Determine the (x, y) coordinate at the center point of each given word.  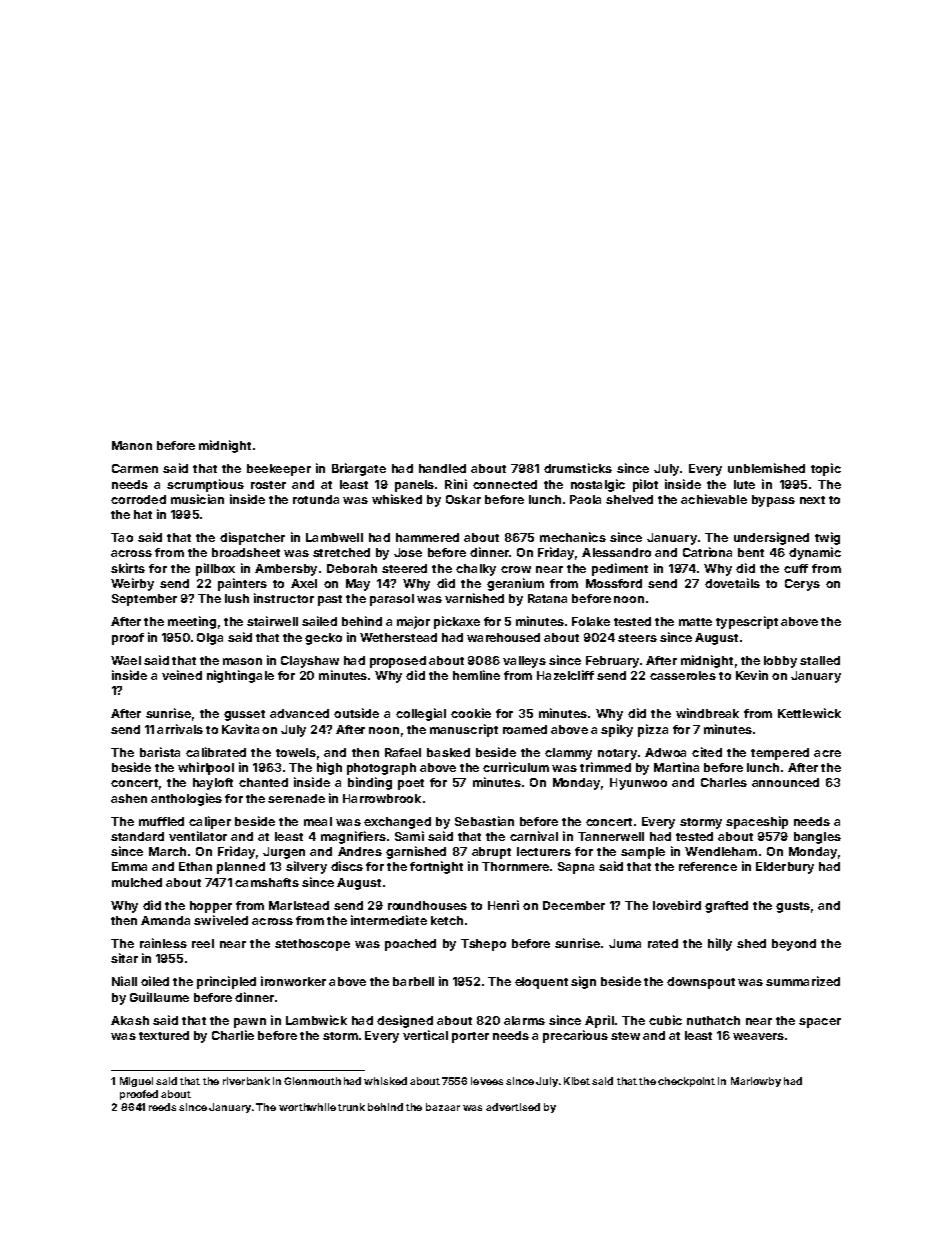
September (144, 600)
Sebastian (484, 821)
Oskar (463, 499)
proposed (398, 662)
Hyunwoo (638, 784)
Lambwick (316, 1020)
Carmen (135, 468)
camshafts (267, 882)
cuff (796, 568)
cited (707, 752)
